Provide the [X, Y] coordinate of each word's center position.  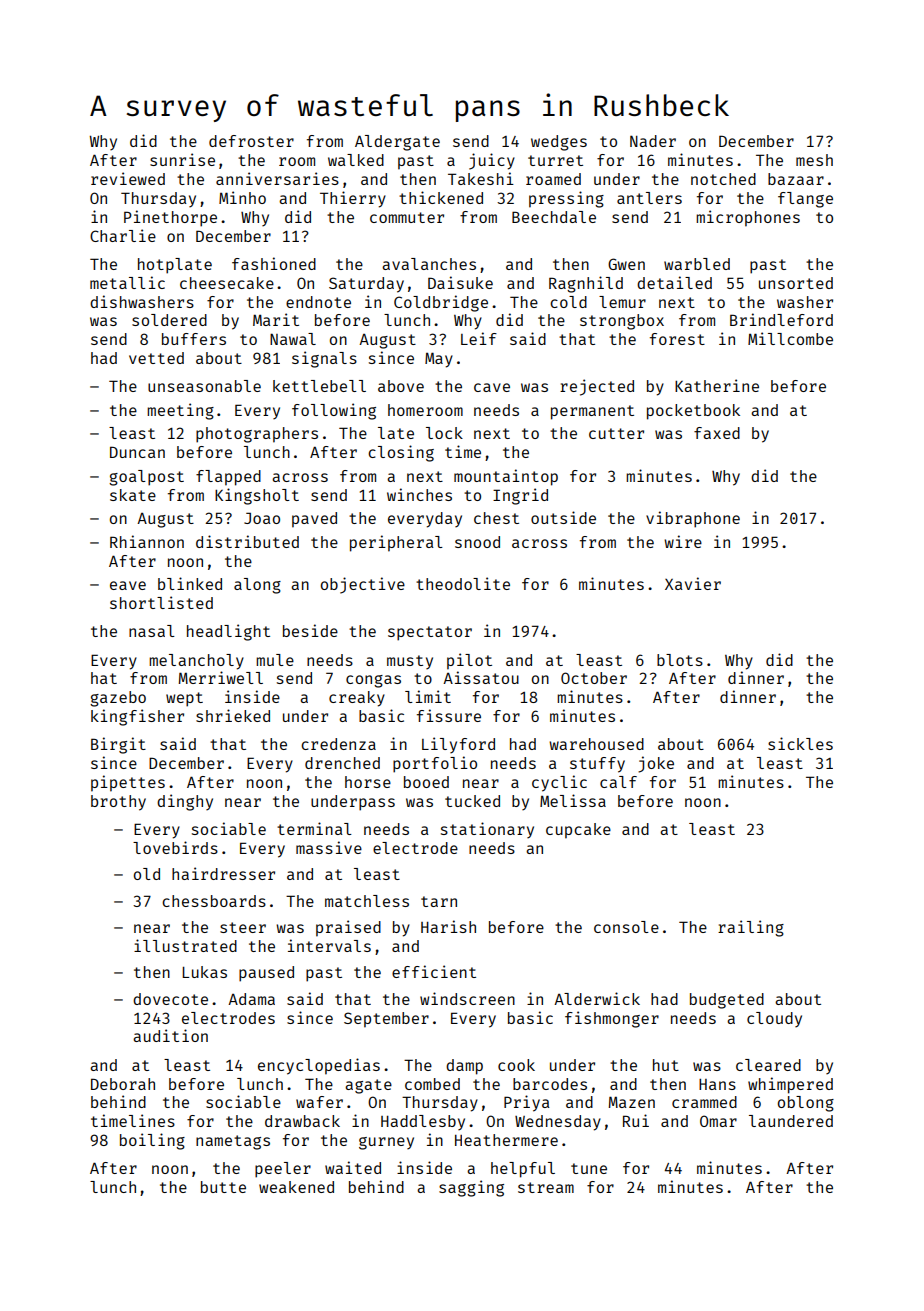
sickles [800, 743]
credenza [338, 744]
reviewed [128, 178]
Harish [448, 926]
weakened [296, 1187]
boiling [152, 1141]
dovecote [170, 999]
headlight [228, 632]
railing [751, 928]
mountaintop [506, 477]
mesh [814, 160]
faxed [717, 433]
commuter [407, 217]
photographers [257, 435]
